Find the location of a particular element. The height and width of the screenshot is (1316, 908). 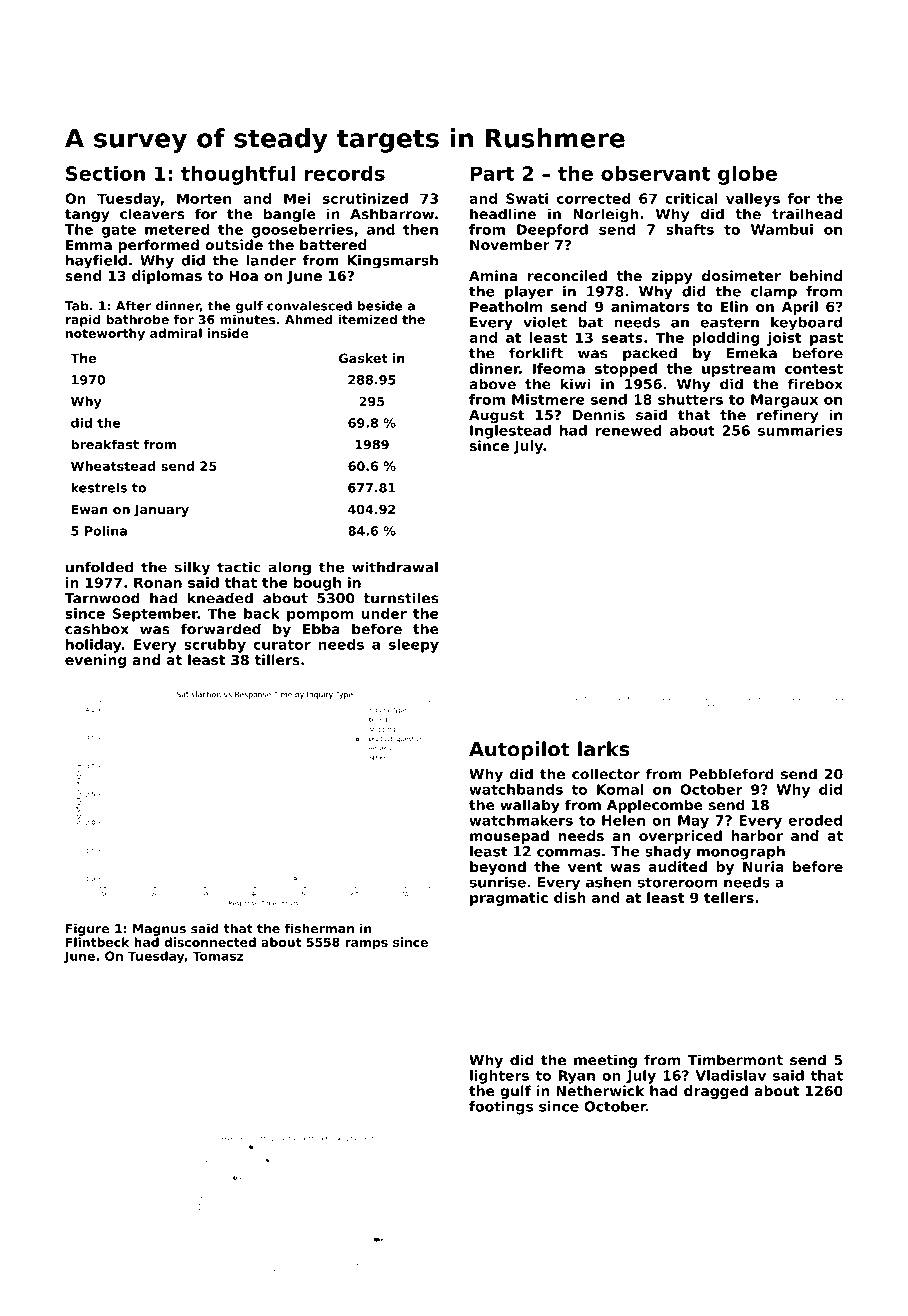

ramps is located at coordinates (366, 945).
